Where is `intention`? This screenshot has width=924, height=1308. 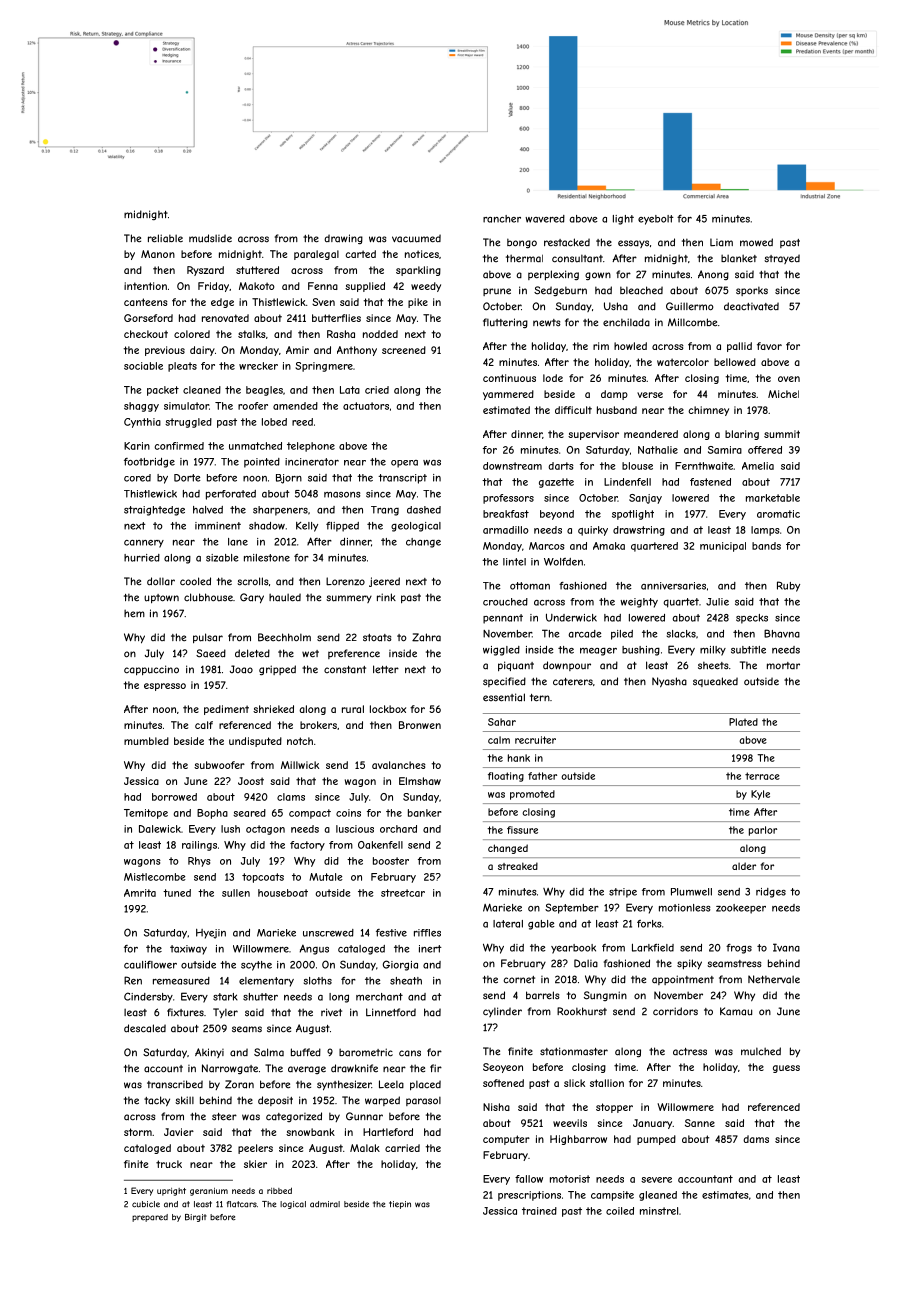 intention is located at coordinates (145, 286).
